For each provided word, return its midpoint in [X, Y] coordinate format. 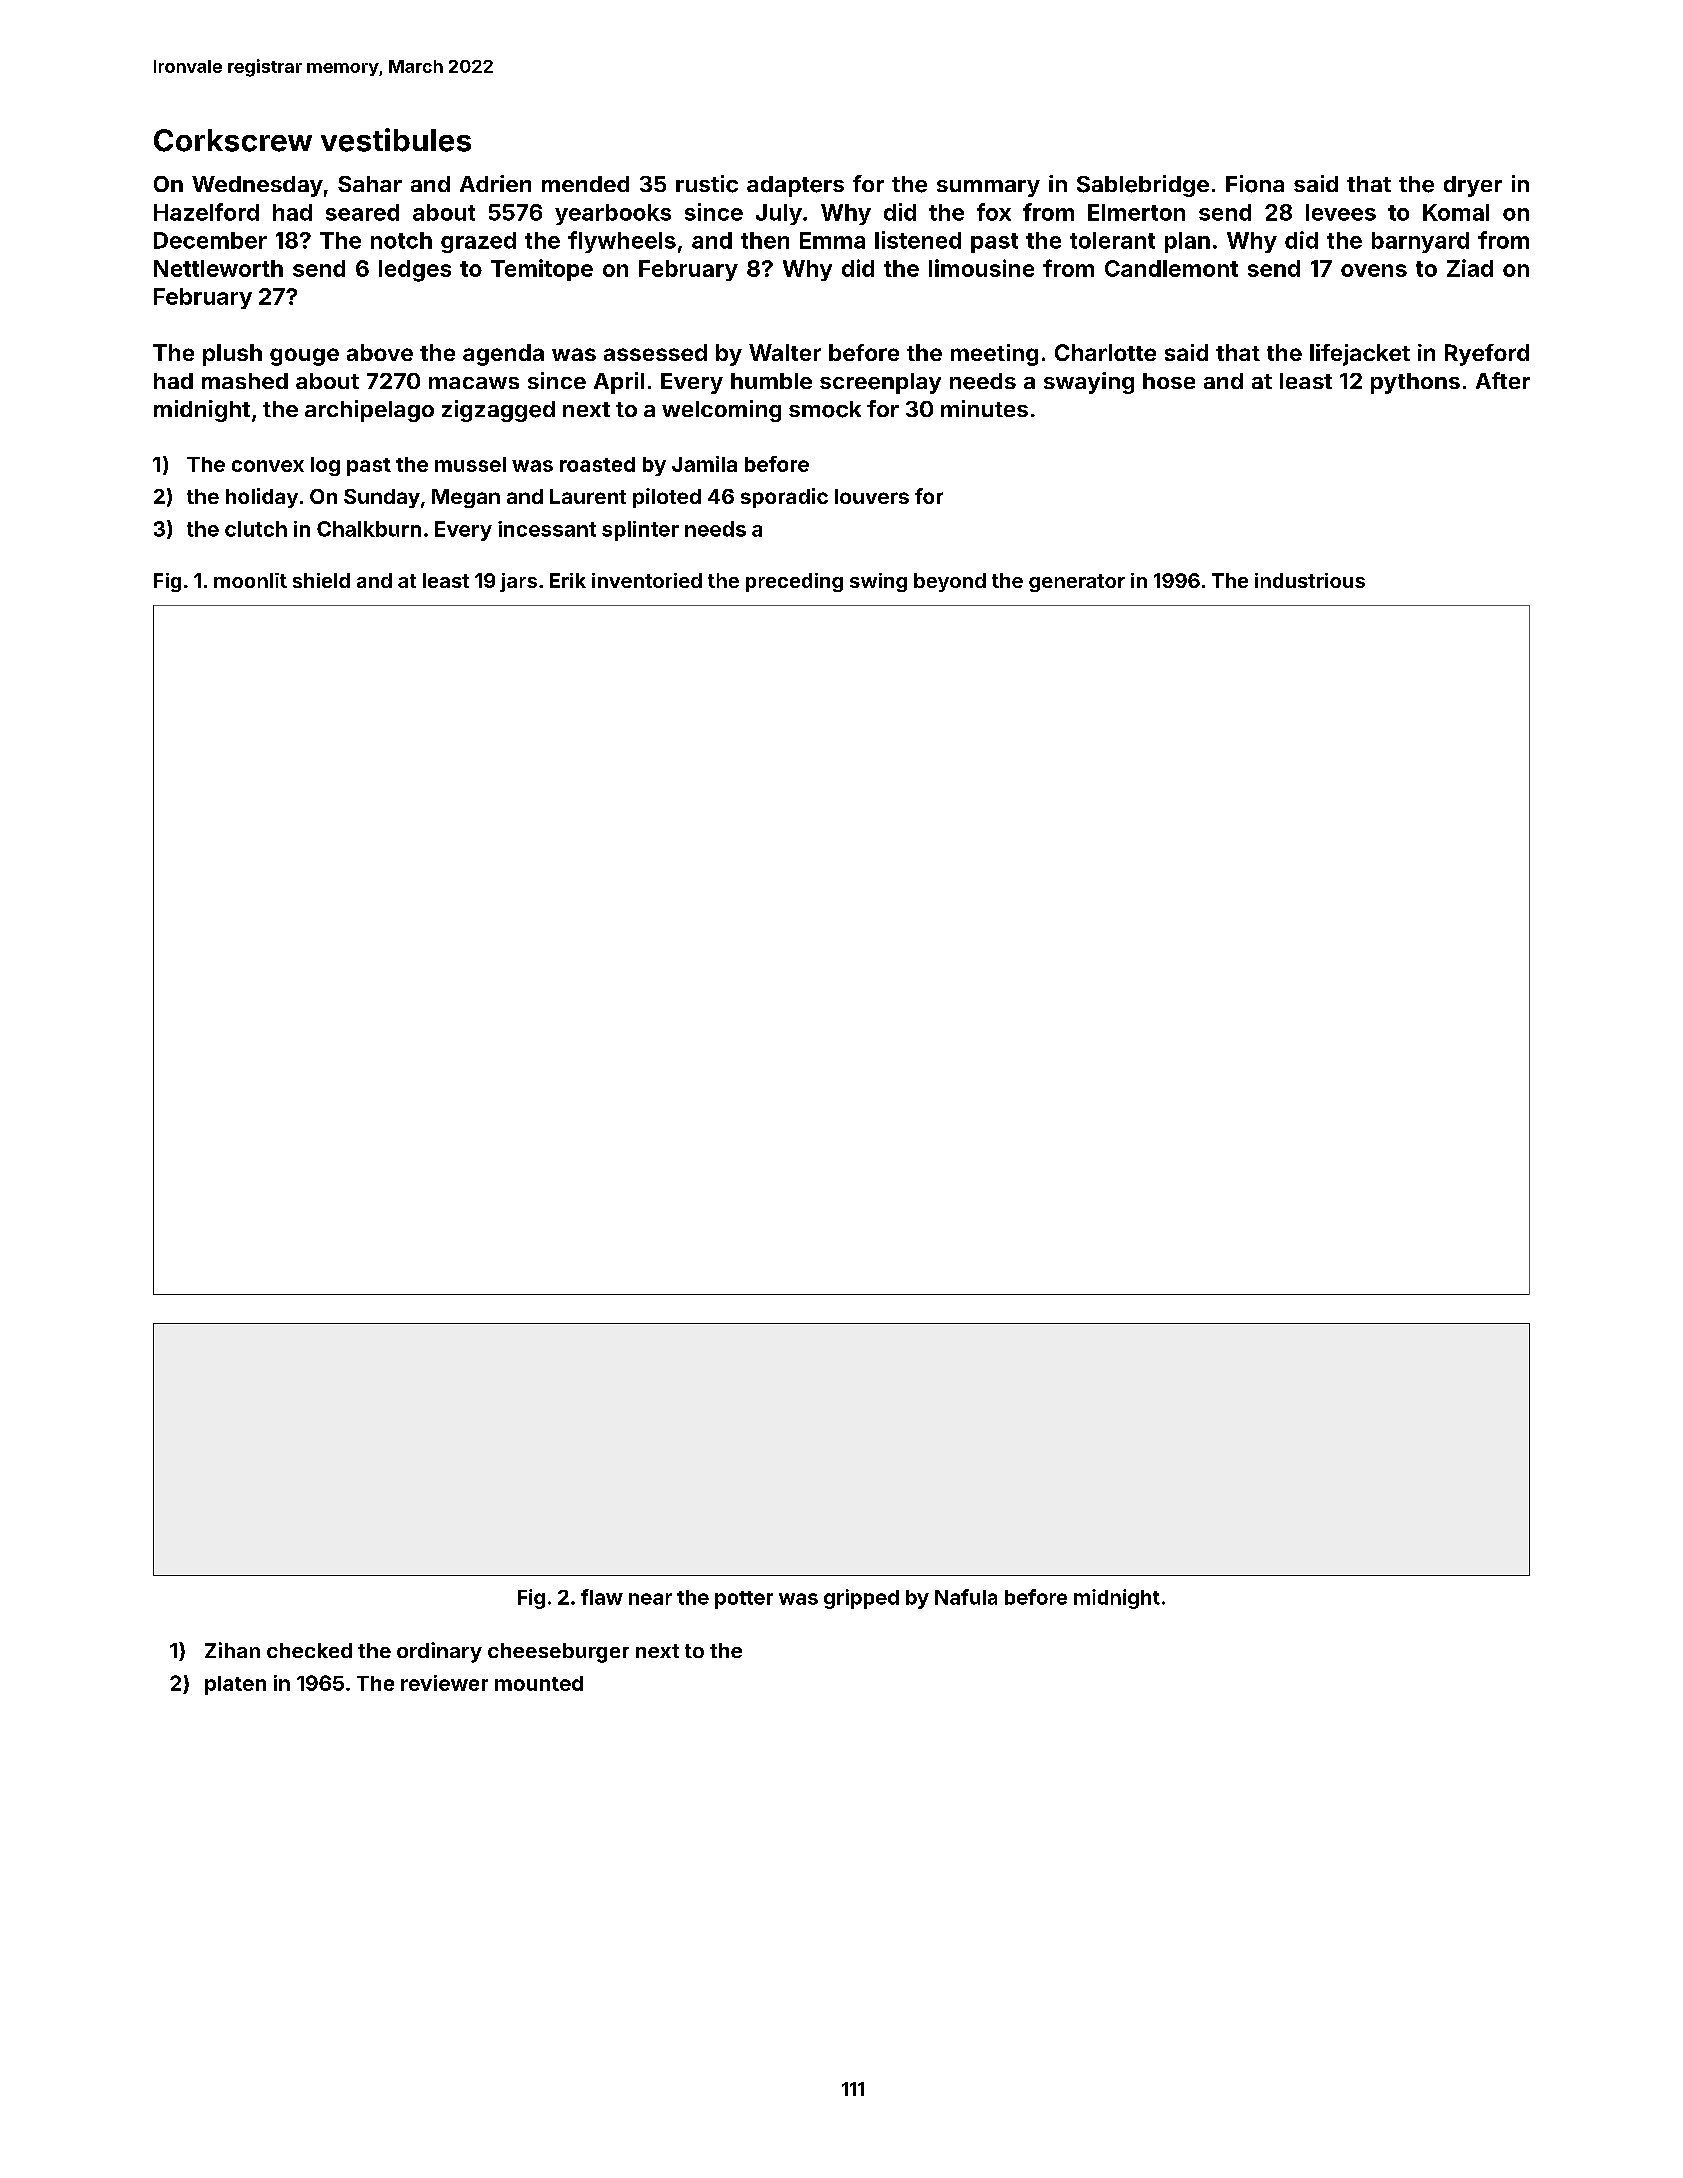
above [380, 352]
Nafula [966, 1597]
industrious [1310, 580]
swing [878, 582]
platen [235, 1685]
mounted [539, 1683]
